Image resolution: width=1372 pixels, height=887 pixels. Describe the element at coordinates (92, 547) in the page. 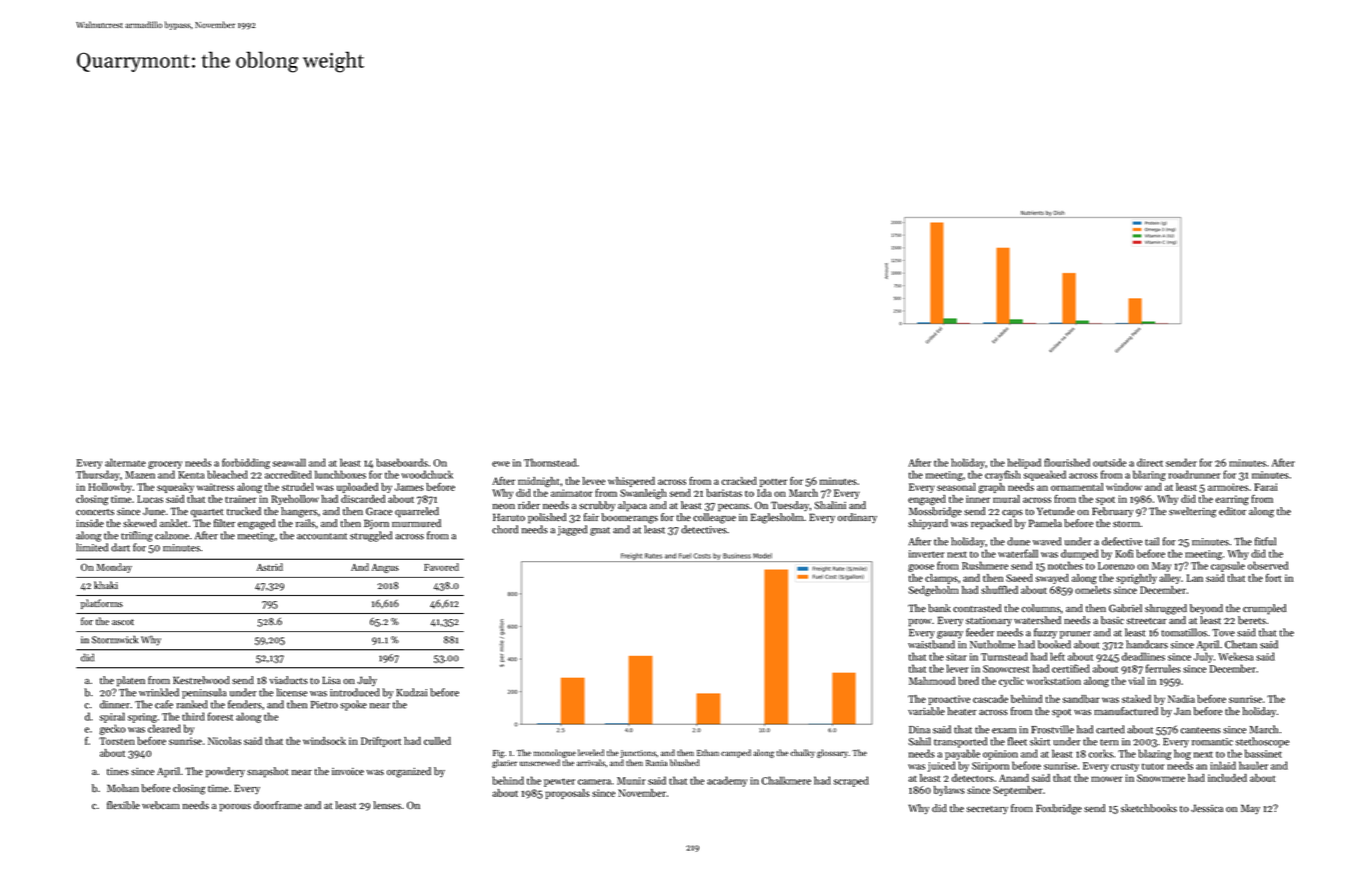

I see `limited` at that location.
